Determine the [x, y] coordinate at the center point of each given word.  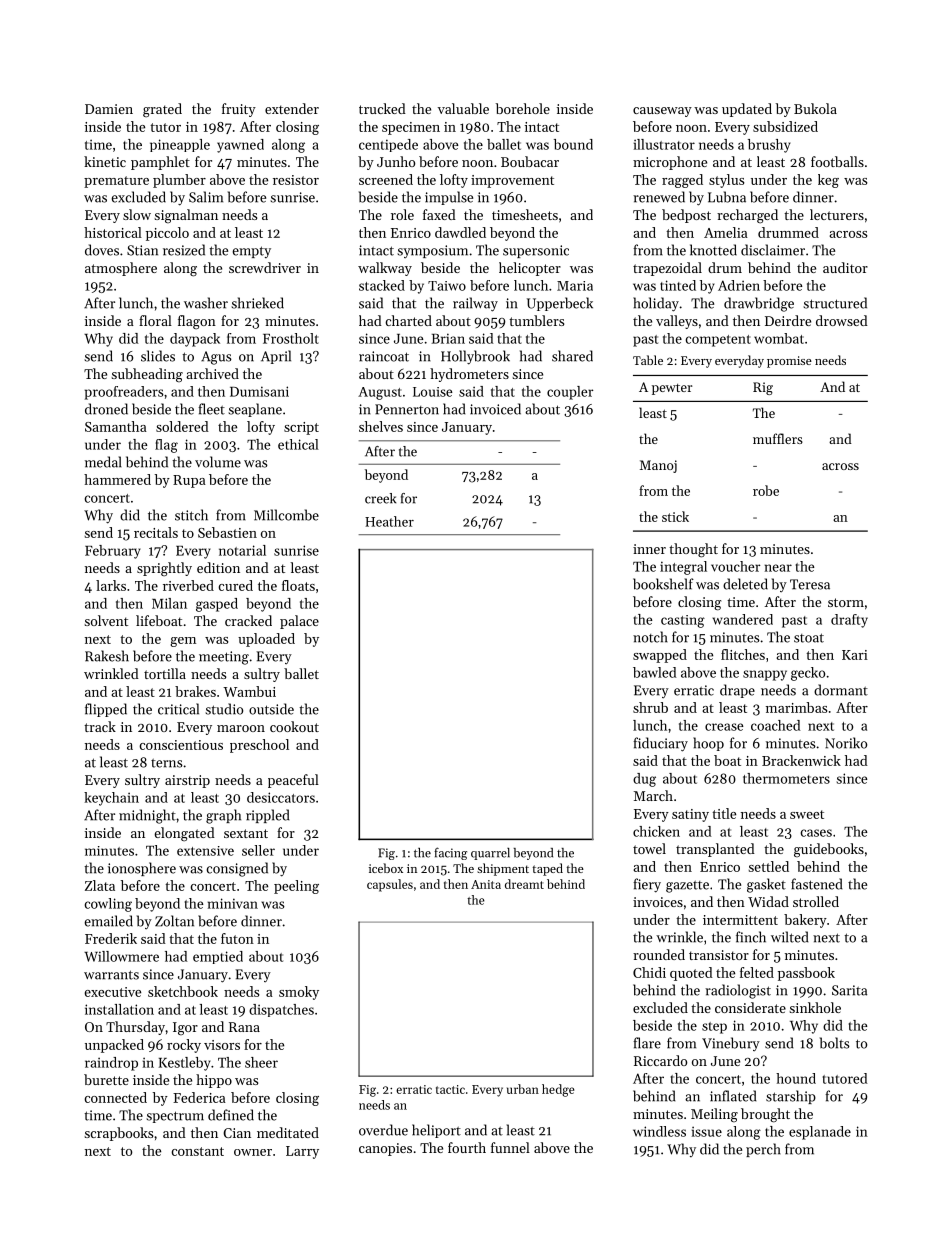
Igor [185, 1028]
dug [644, 780]
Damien [109, 109]
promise [789, 362]
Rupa [189, 481]
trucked [382, 108]
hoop [708, 744]
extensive [205, 851]
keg [828, 181]
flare [647, 1043]
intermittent [740, 920]
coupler [570, 393]
